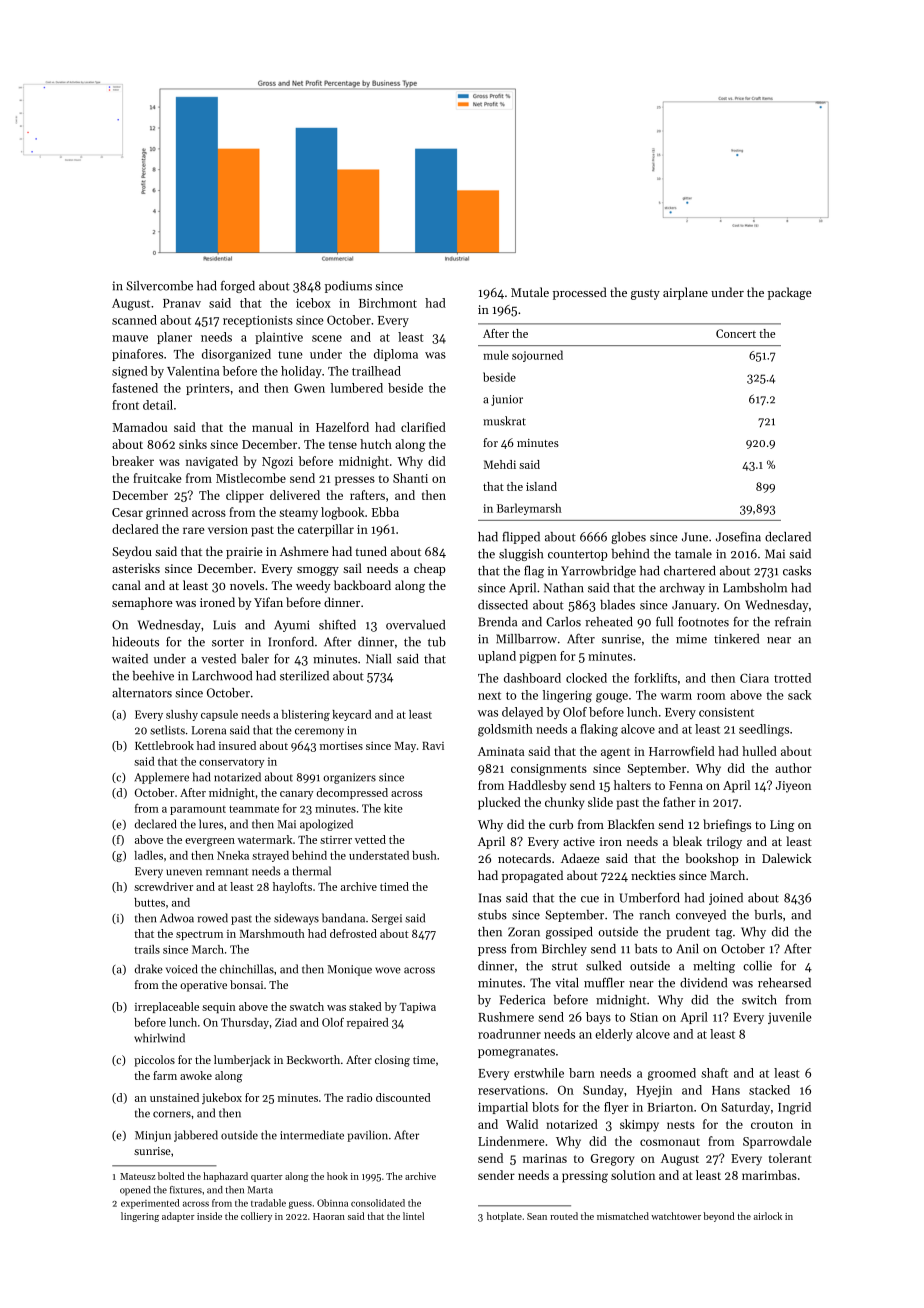 The height and width of the screenshot is (1308, 924). Describe the element at coordinates (586, 678) in the screenshot. I see `clocked` at that location.
